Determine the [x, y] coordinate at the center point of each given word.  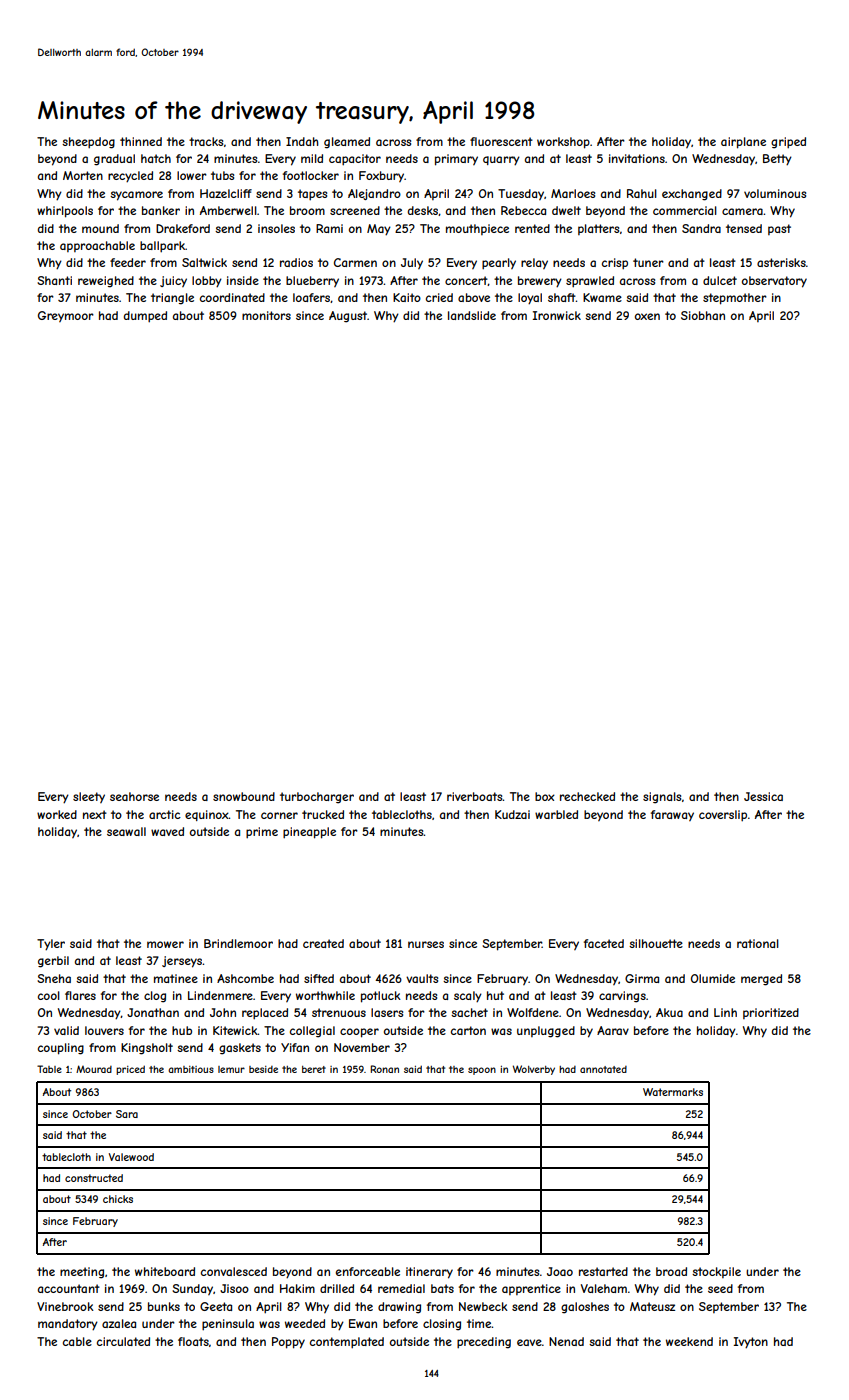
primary [456, 160]
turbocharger [317, 798]
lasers [387, 1012]
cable [77, 1341]
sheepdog [88, 143]
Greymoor [66, 316]
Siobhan [703, 315]
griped [788, 143]
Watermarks [673, 1092]
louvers [104, 1030]
